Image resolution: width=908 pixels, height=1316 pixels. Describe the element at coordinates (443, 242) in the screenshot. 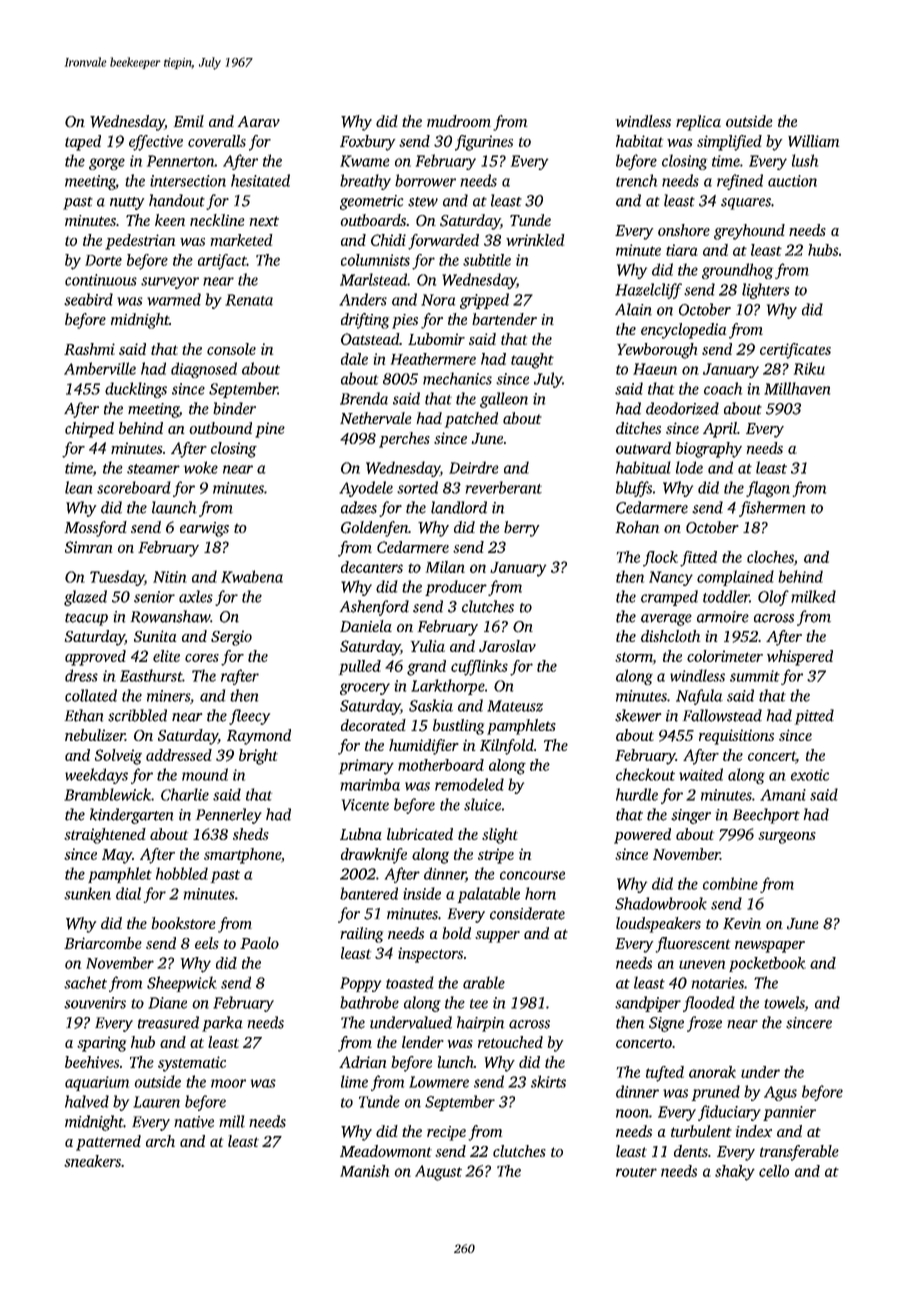

I see `forwarded` at that location.
